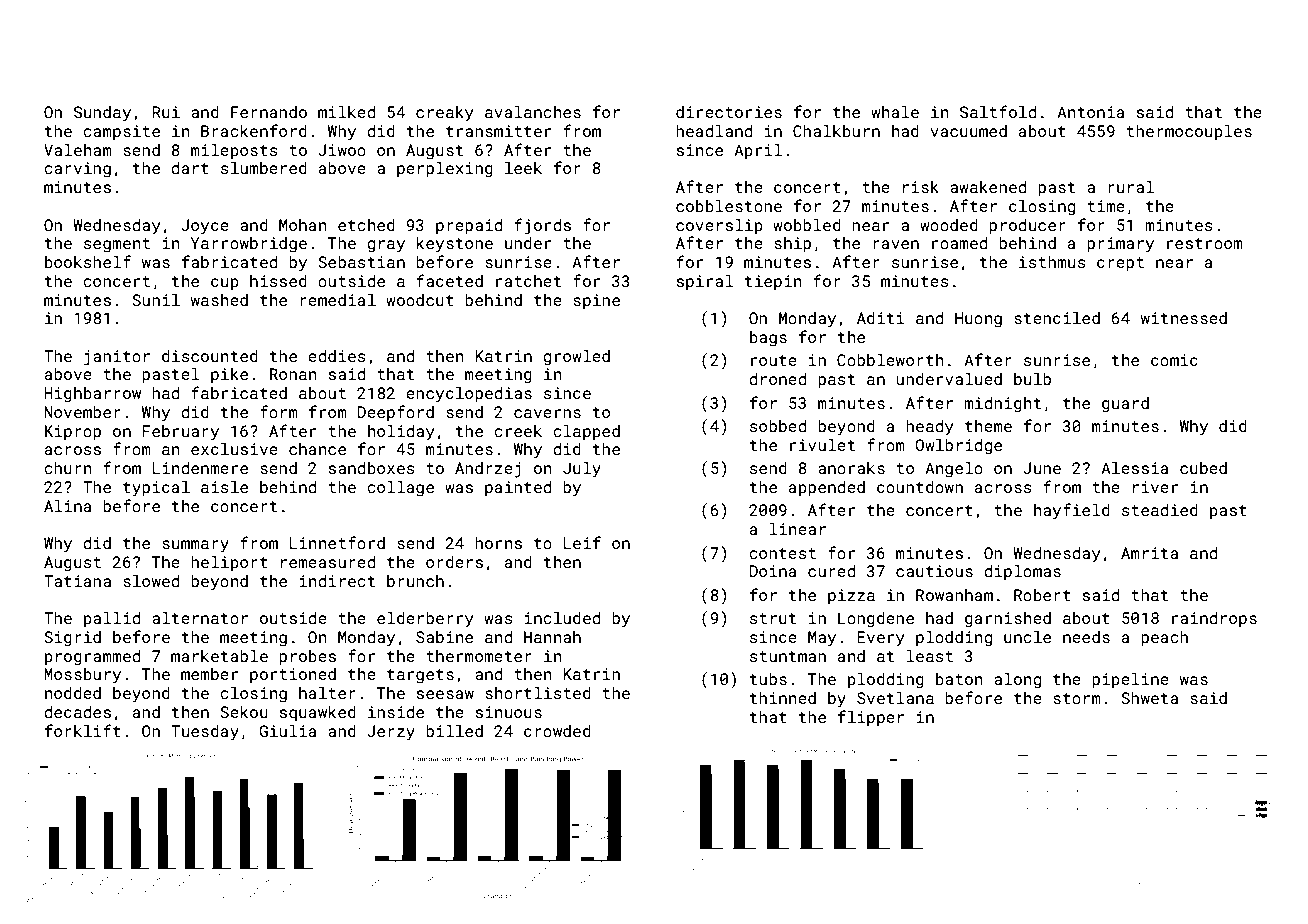  Describe the element at coordinates (190, 168) in the screenshot. I see `dart` at that location.
